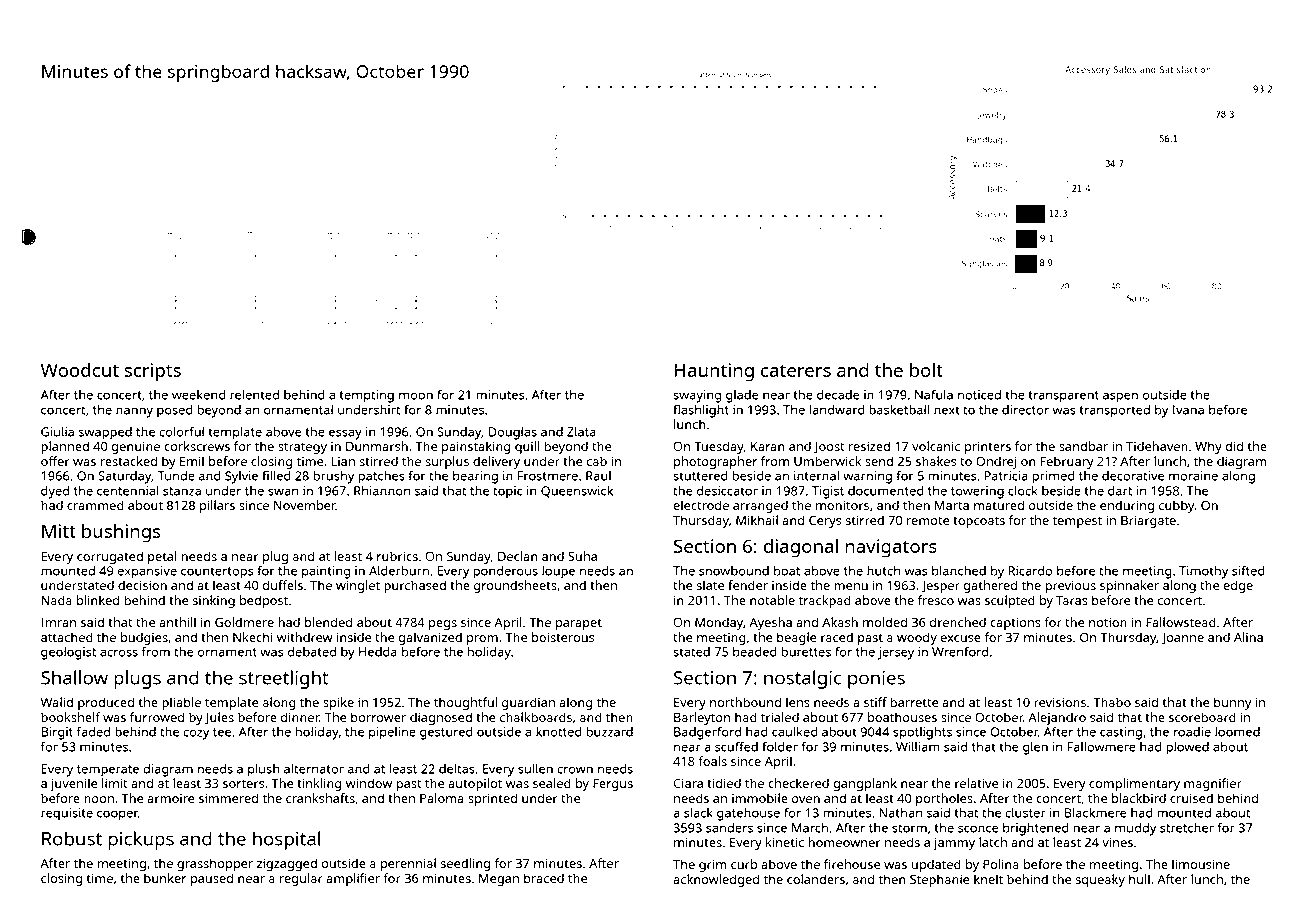 Image resolution: width=1308 pixels, height=924 pixels. Describe the element at coordinates (212, 879) in the image. I see `paused` at that location.
